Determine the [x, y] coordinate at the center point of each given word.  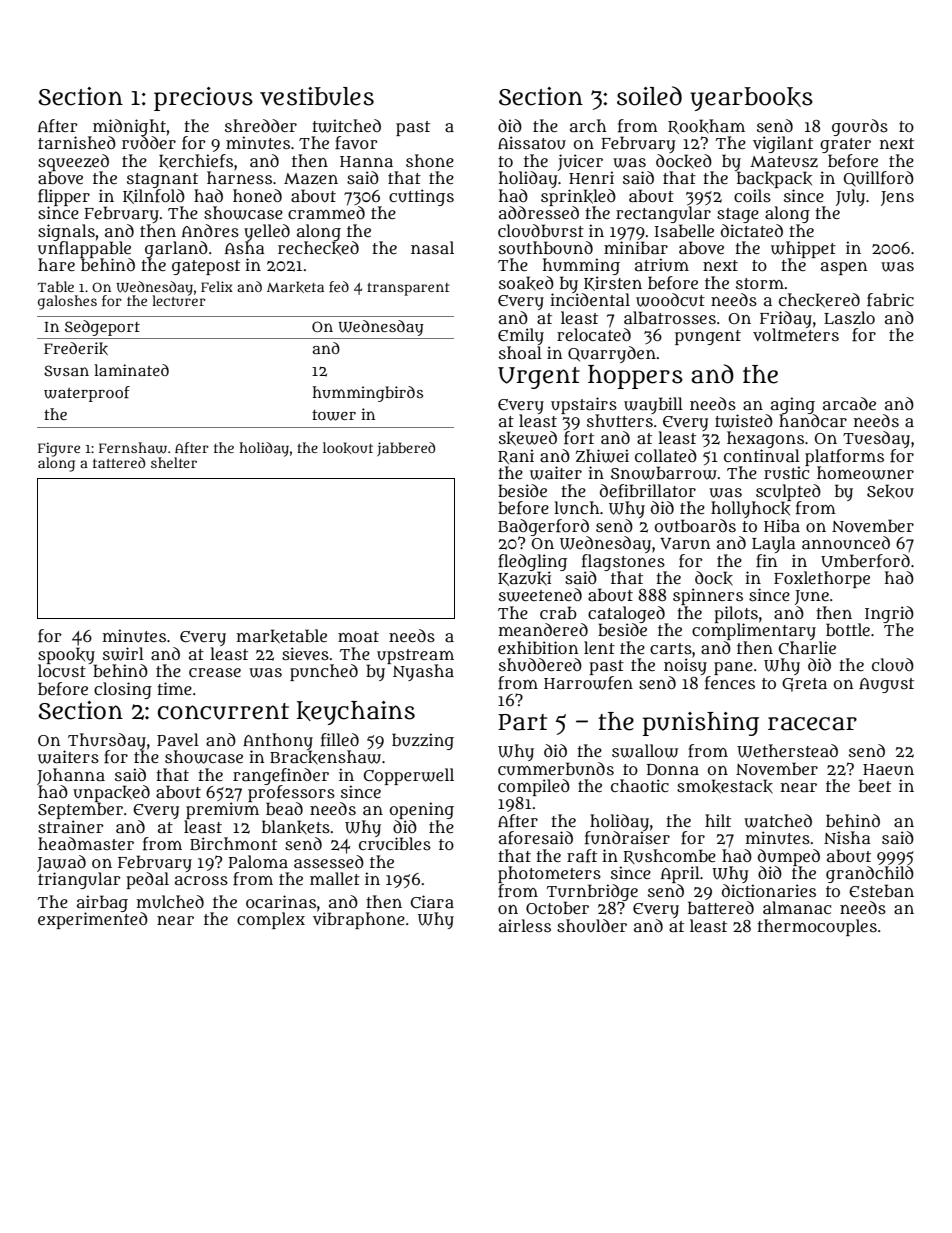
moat [358, 636]
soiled [649, 96]
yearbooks [751, 99]
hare [56, 264]
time [174, 688]
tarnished [77, 142]
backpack [774, 179]
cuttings [421, 197]
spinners [708, 596]
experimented [93, 920]
